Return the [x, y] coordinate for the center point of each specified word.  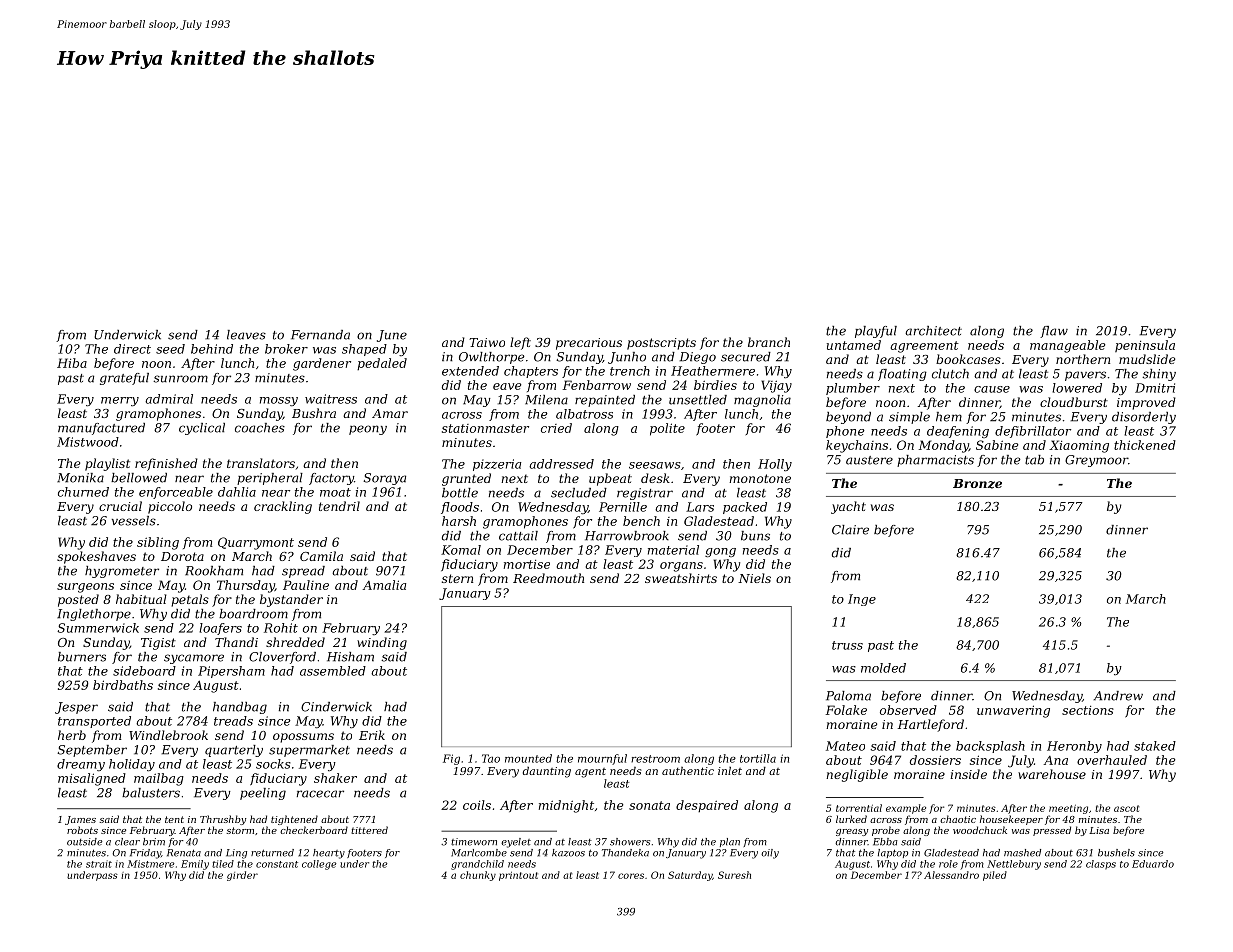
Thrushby [223, 820]
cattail [518, 536]
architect [933, 331]
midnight [566, 806]
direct [132, 349]
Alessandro [951, 875]
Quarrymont [256, 543]
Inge [862, 600]
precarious [589, 344]
